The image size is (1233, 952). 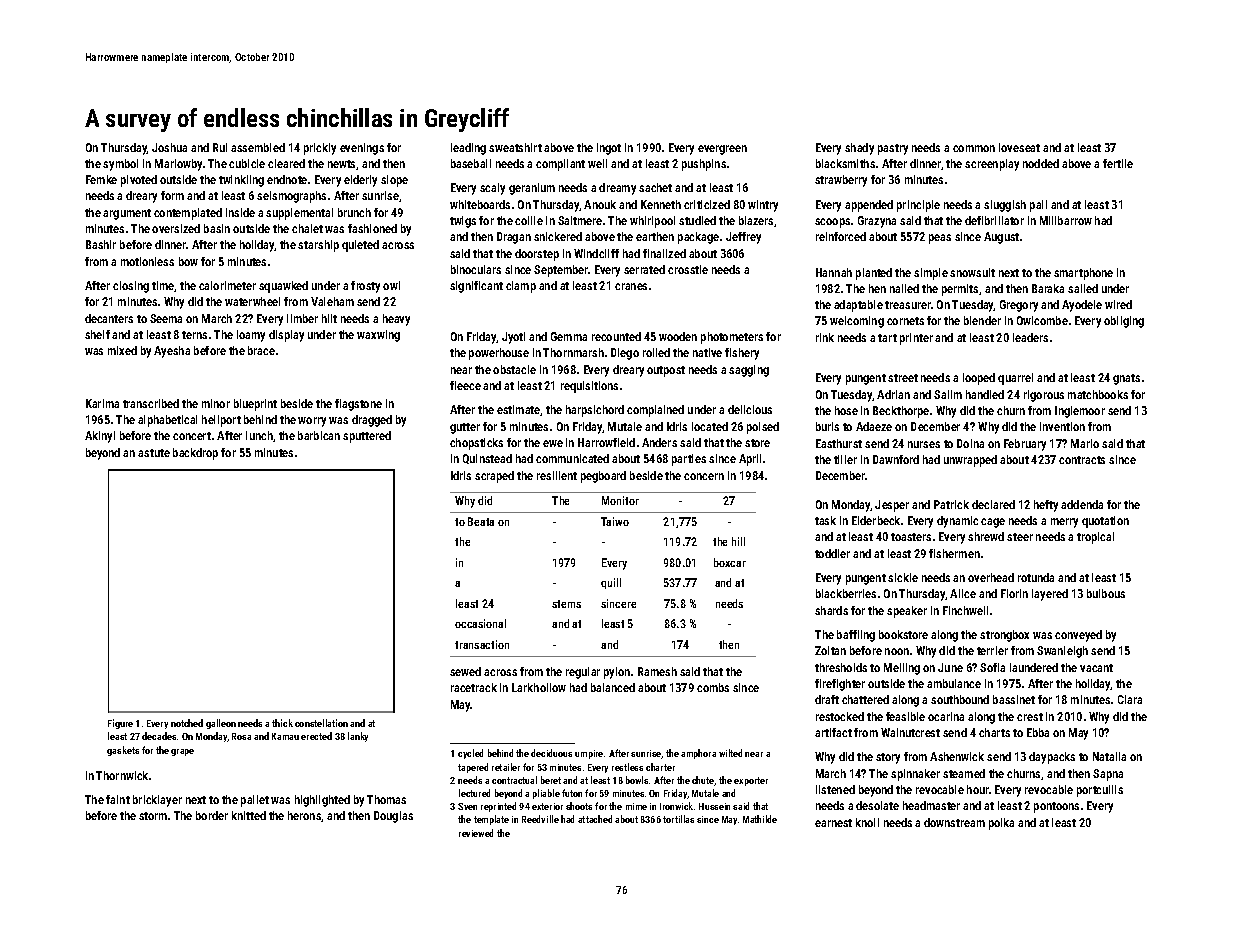 What do you see at coordinates (750, 460) in the page?
I see `April` at bounding box center [750, 460].
